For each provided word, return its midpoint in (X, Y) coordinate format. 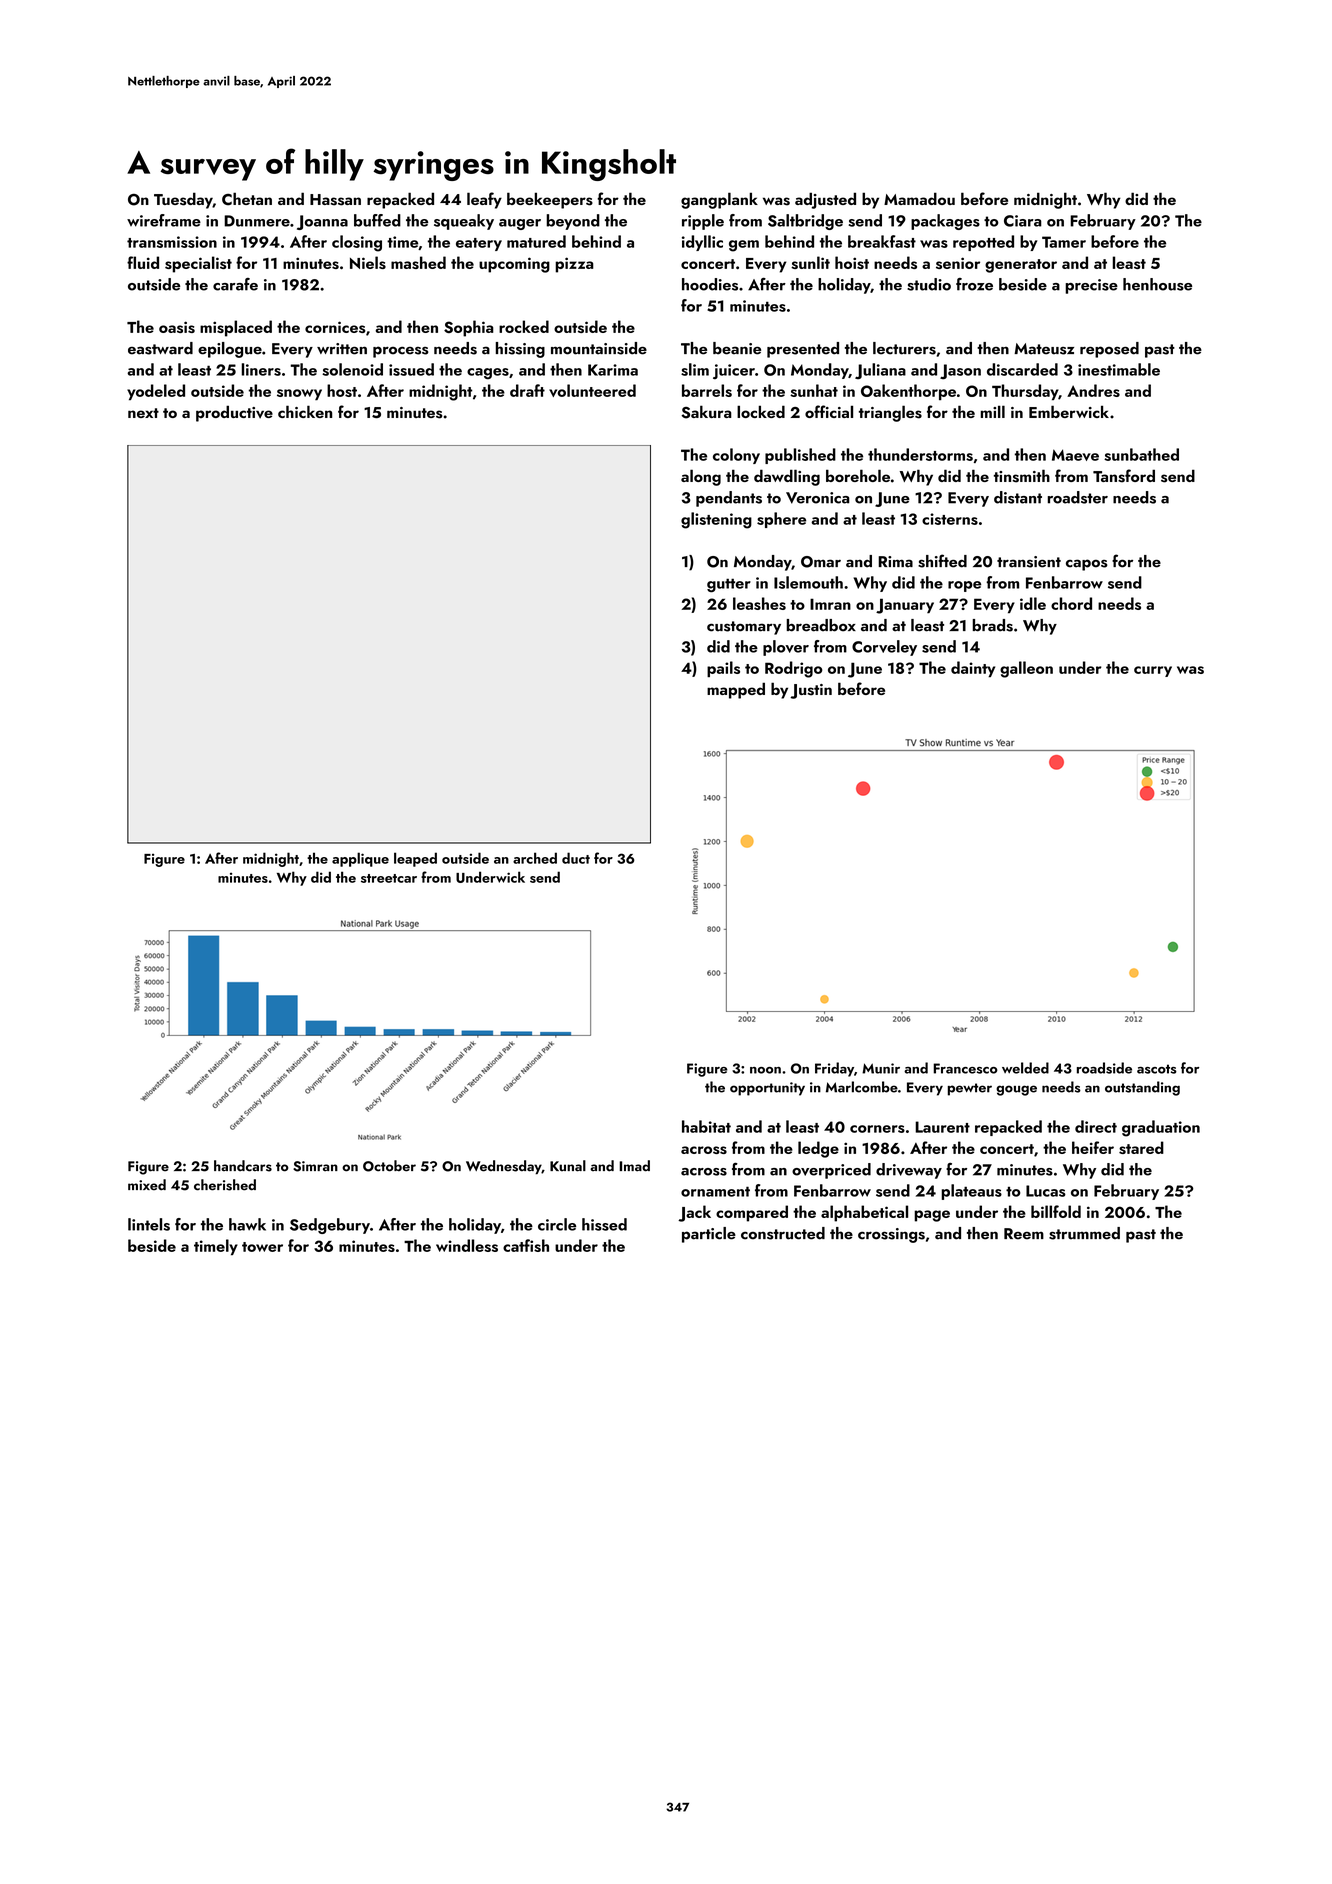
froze (974, 284)
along (701, 477)
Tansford (1124, 476)
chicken (305, 411)
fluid (143, 262)
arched (535, 858)
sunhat (814, 390)
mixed (147, 1185)
